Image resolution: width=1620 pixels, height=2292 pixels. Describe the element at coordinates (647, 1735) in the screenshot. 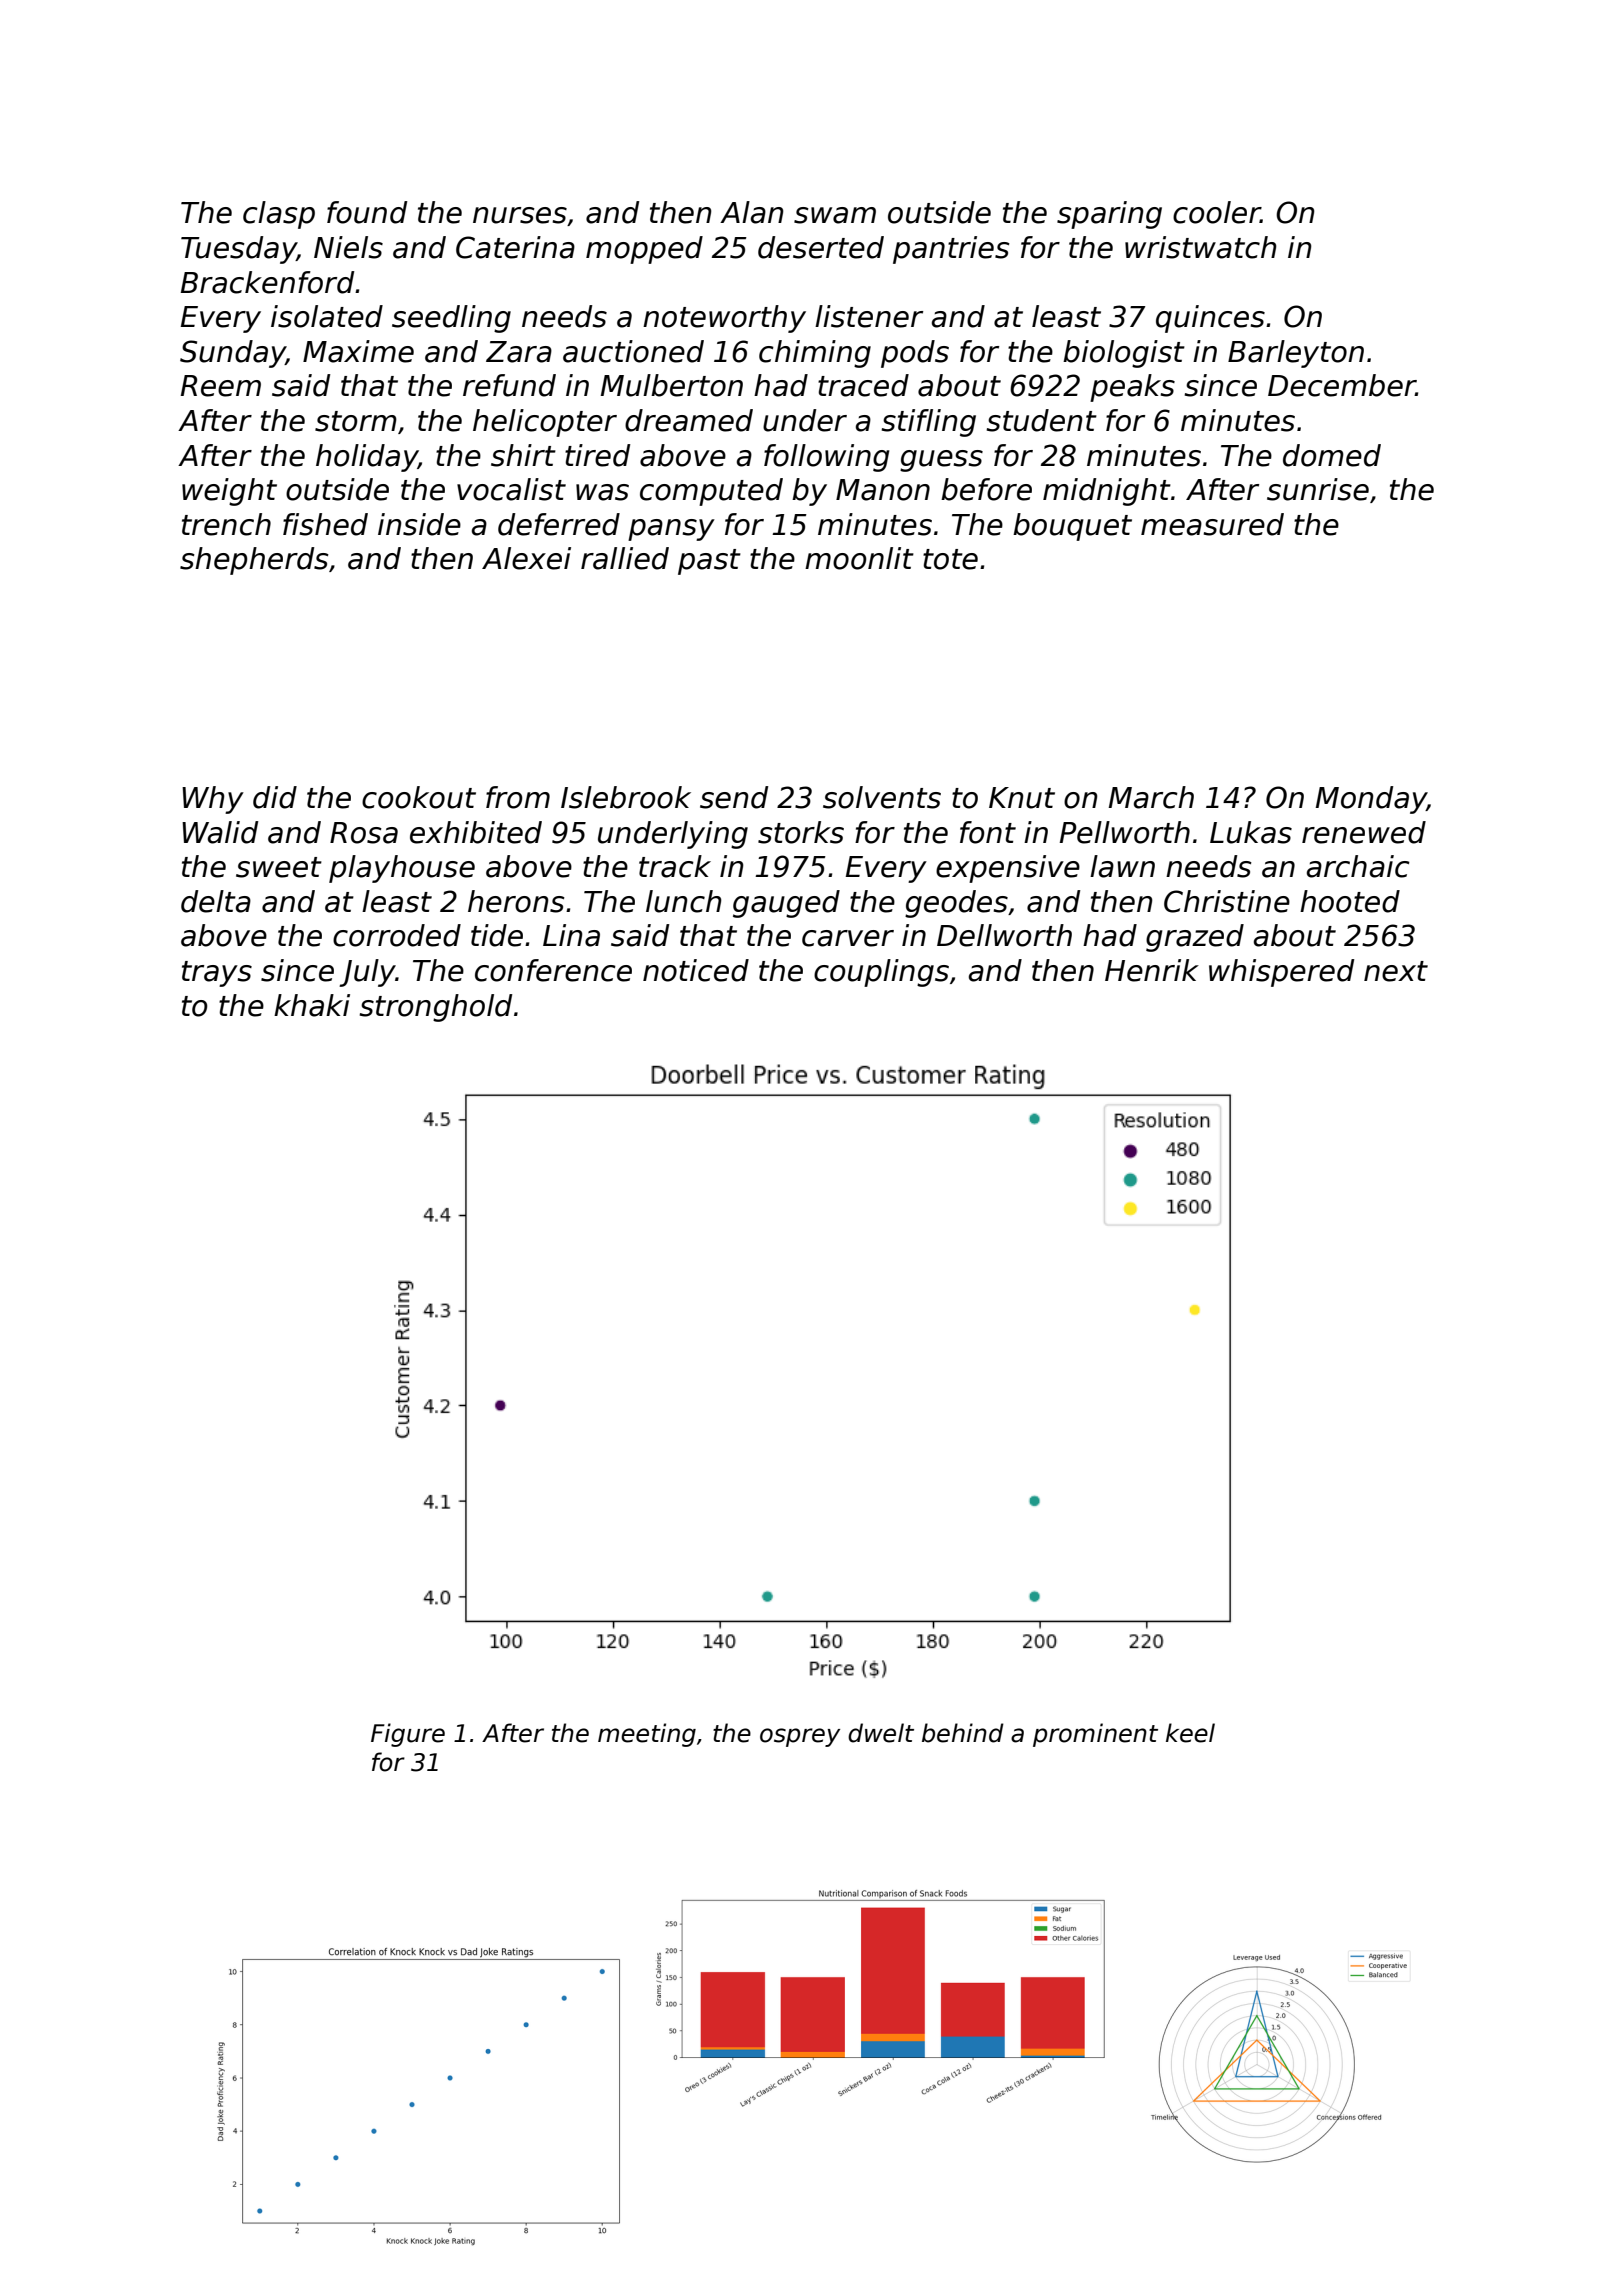

I see `meeting` at that location.
